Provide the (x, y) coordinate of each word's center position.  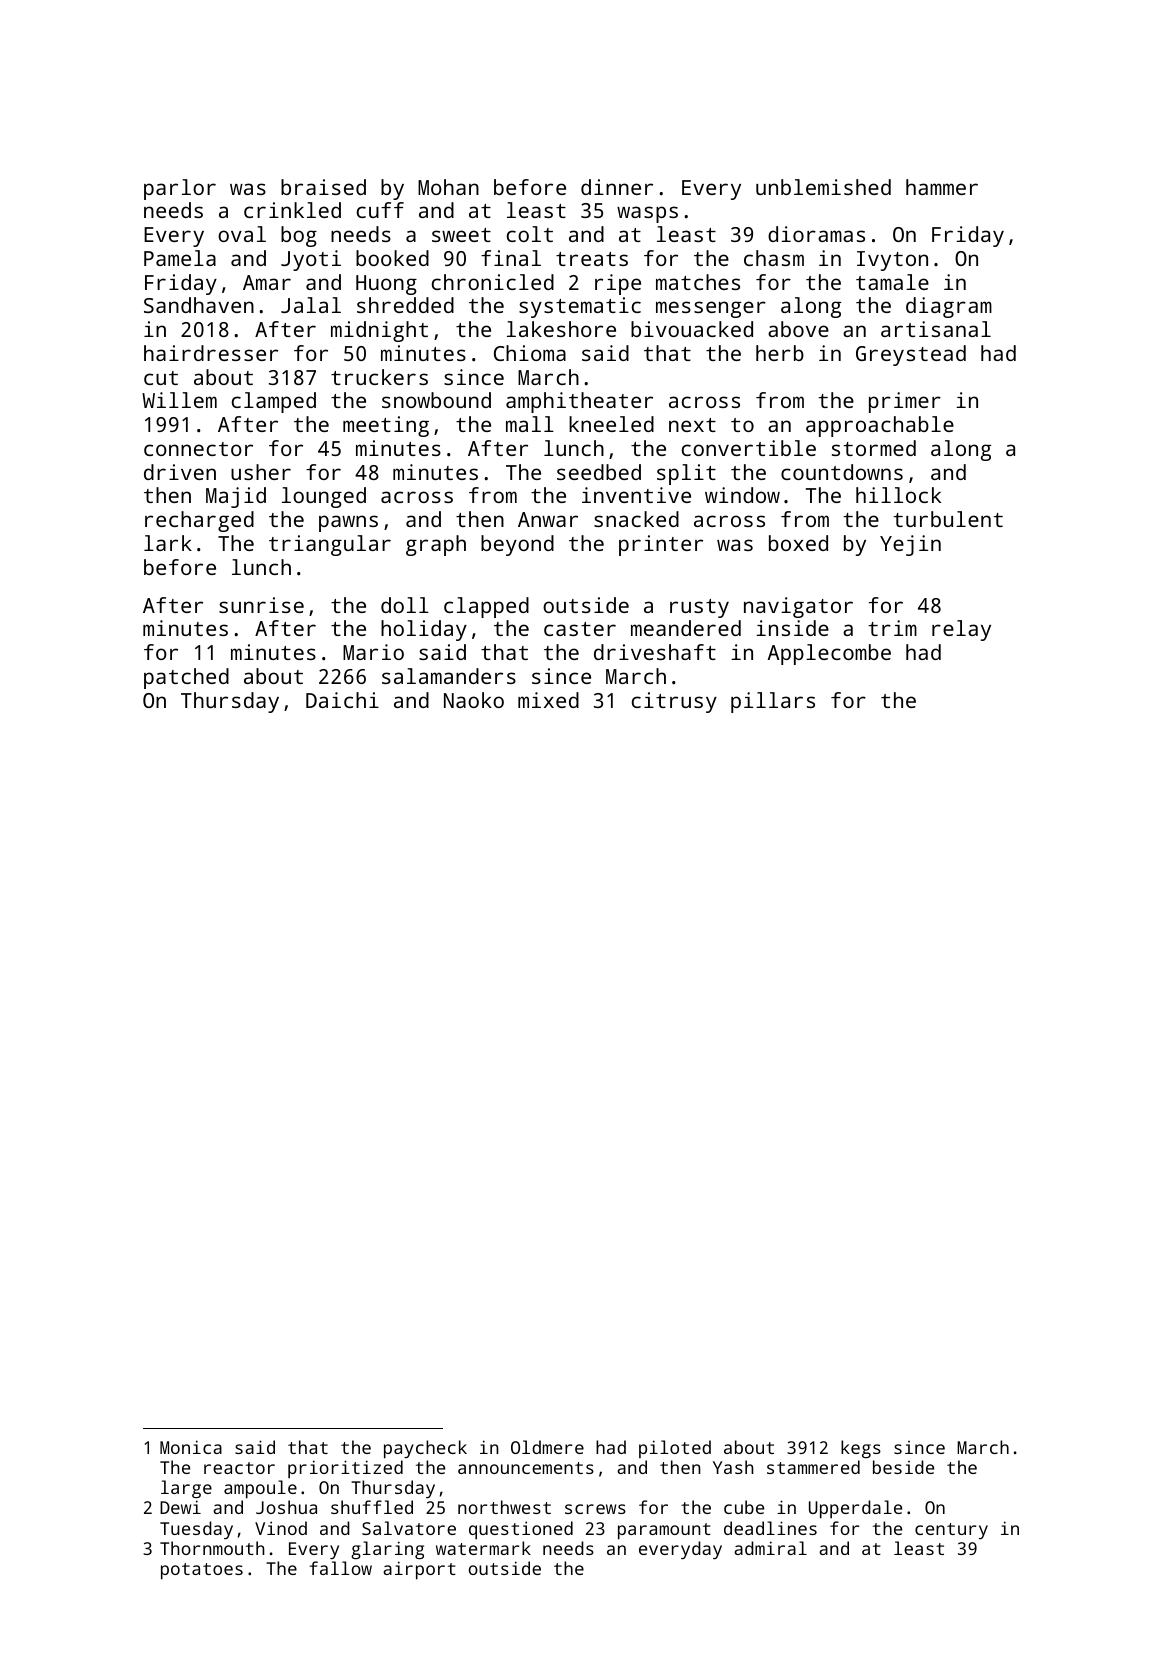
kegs (861, 1449)
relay (961, 630)
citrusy (674, 702)
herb (780, 353)
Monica (191, 1447)
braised (323, 187)
